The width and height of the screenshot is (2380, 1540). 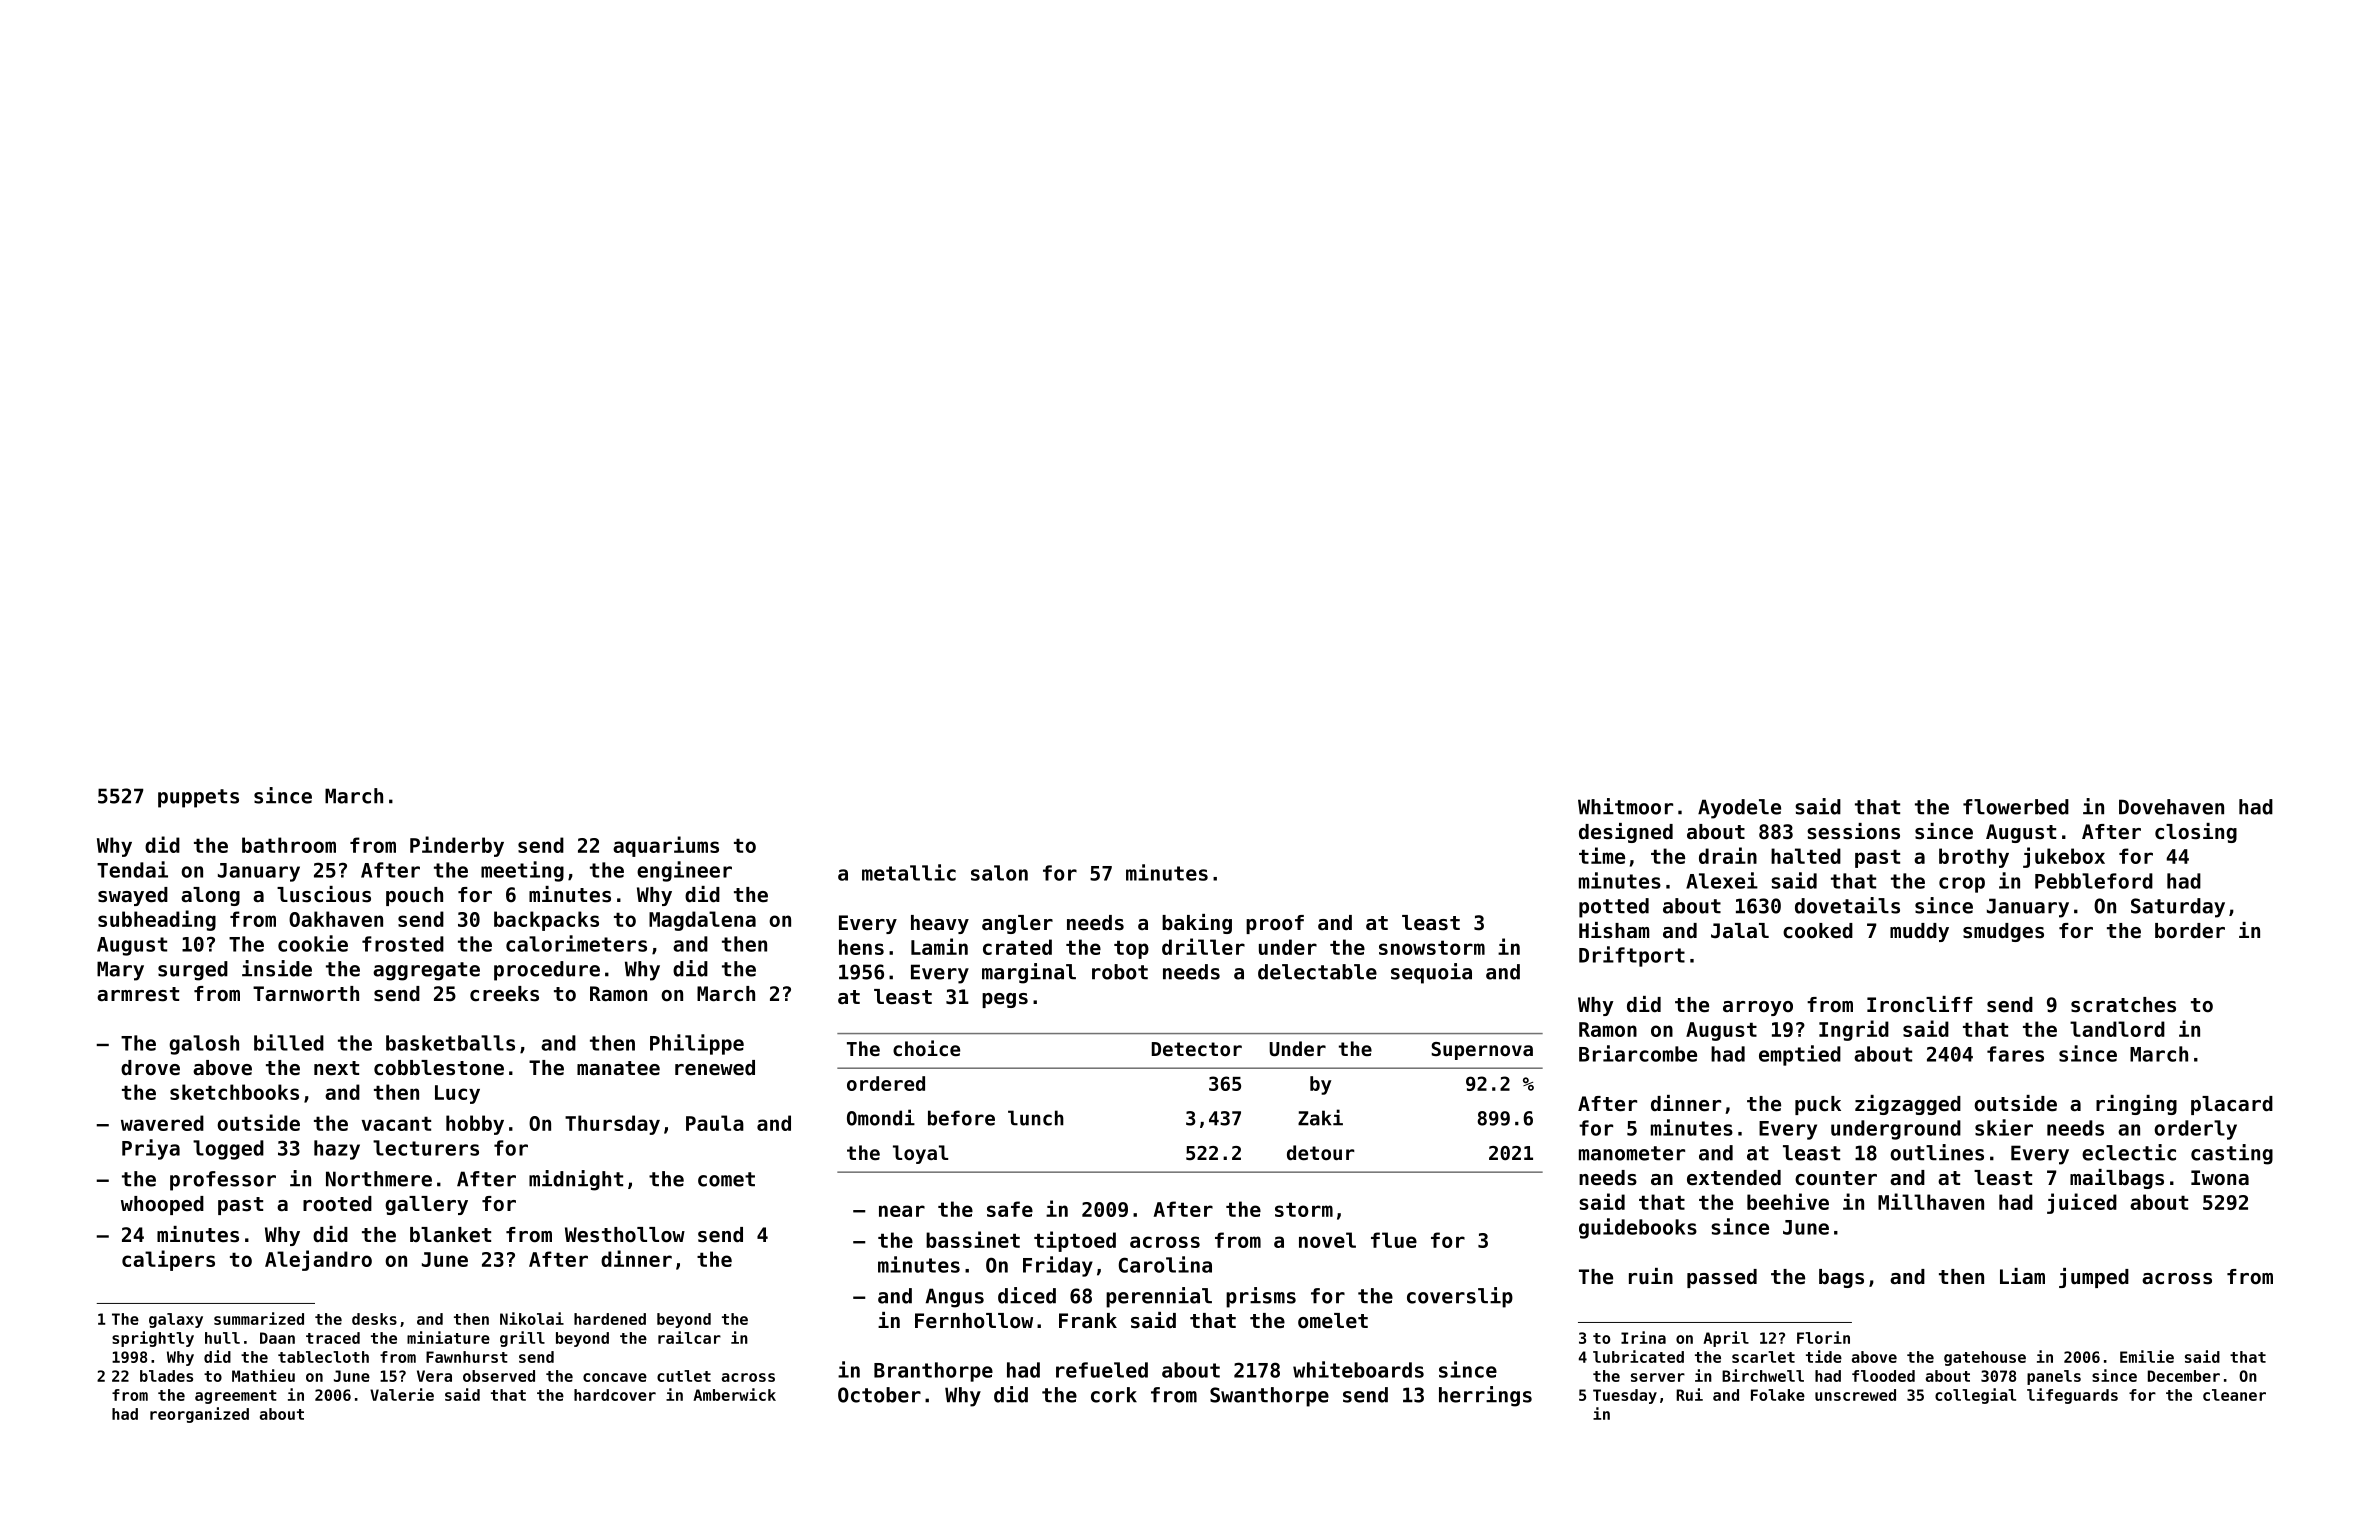 I want to click on pegs, so click(x=1005, y=1000).
